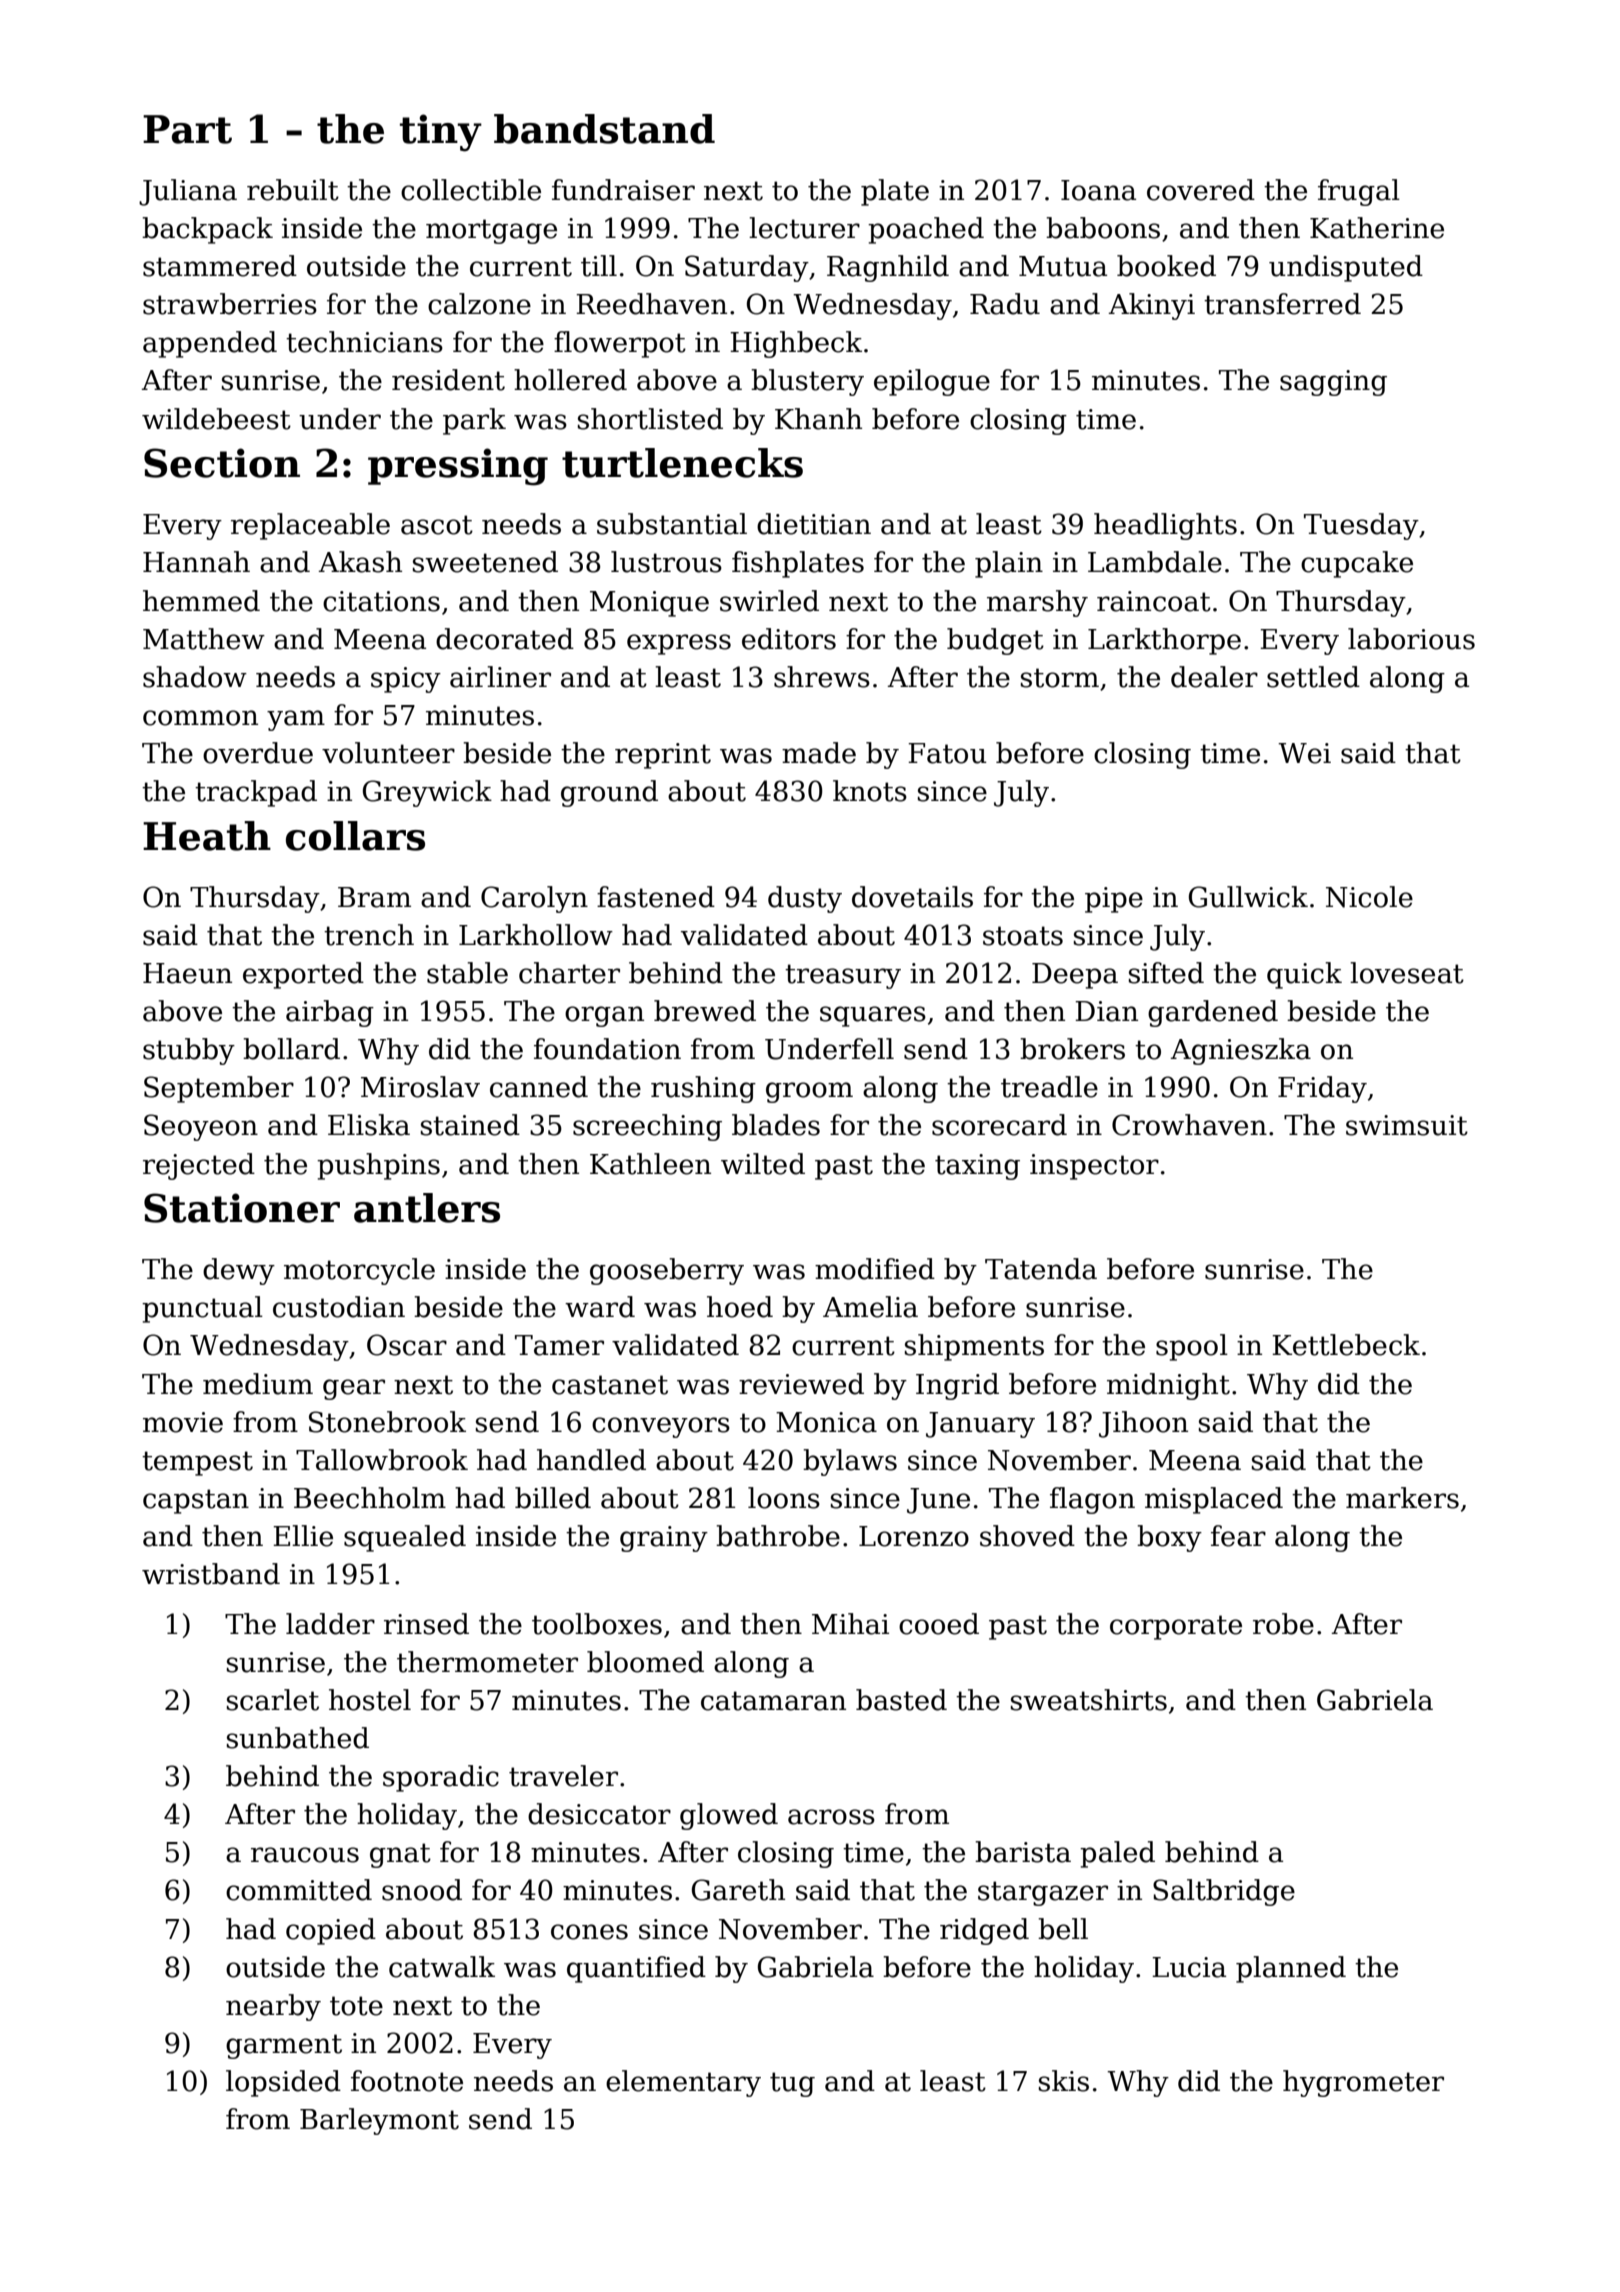  Describe the element at coordinates (656, 897) in the image. I see `fastened` at that location.
